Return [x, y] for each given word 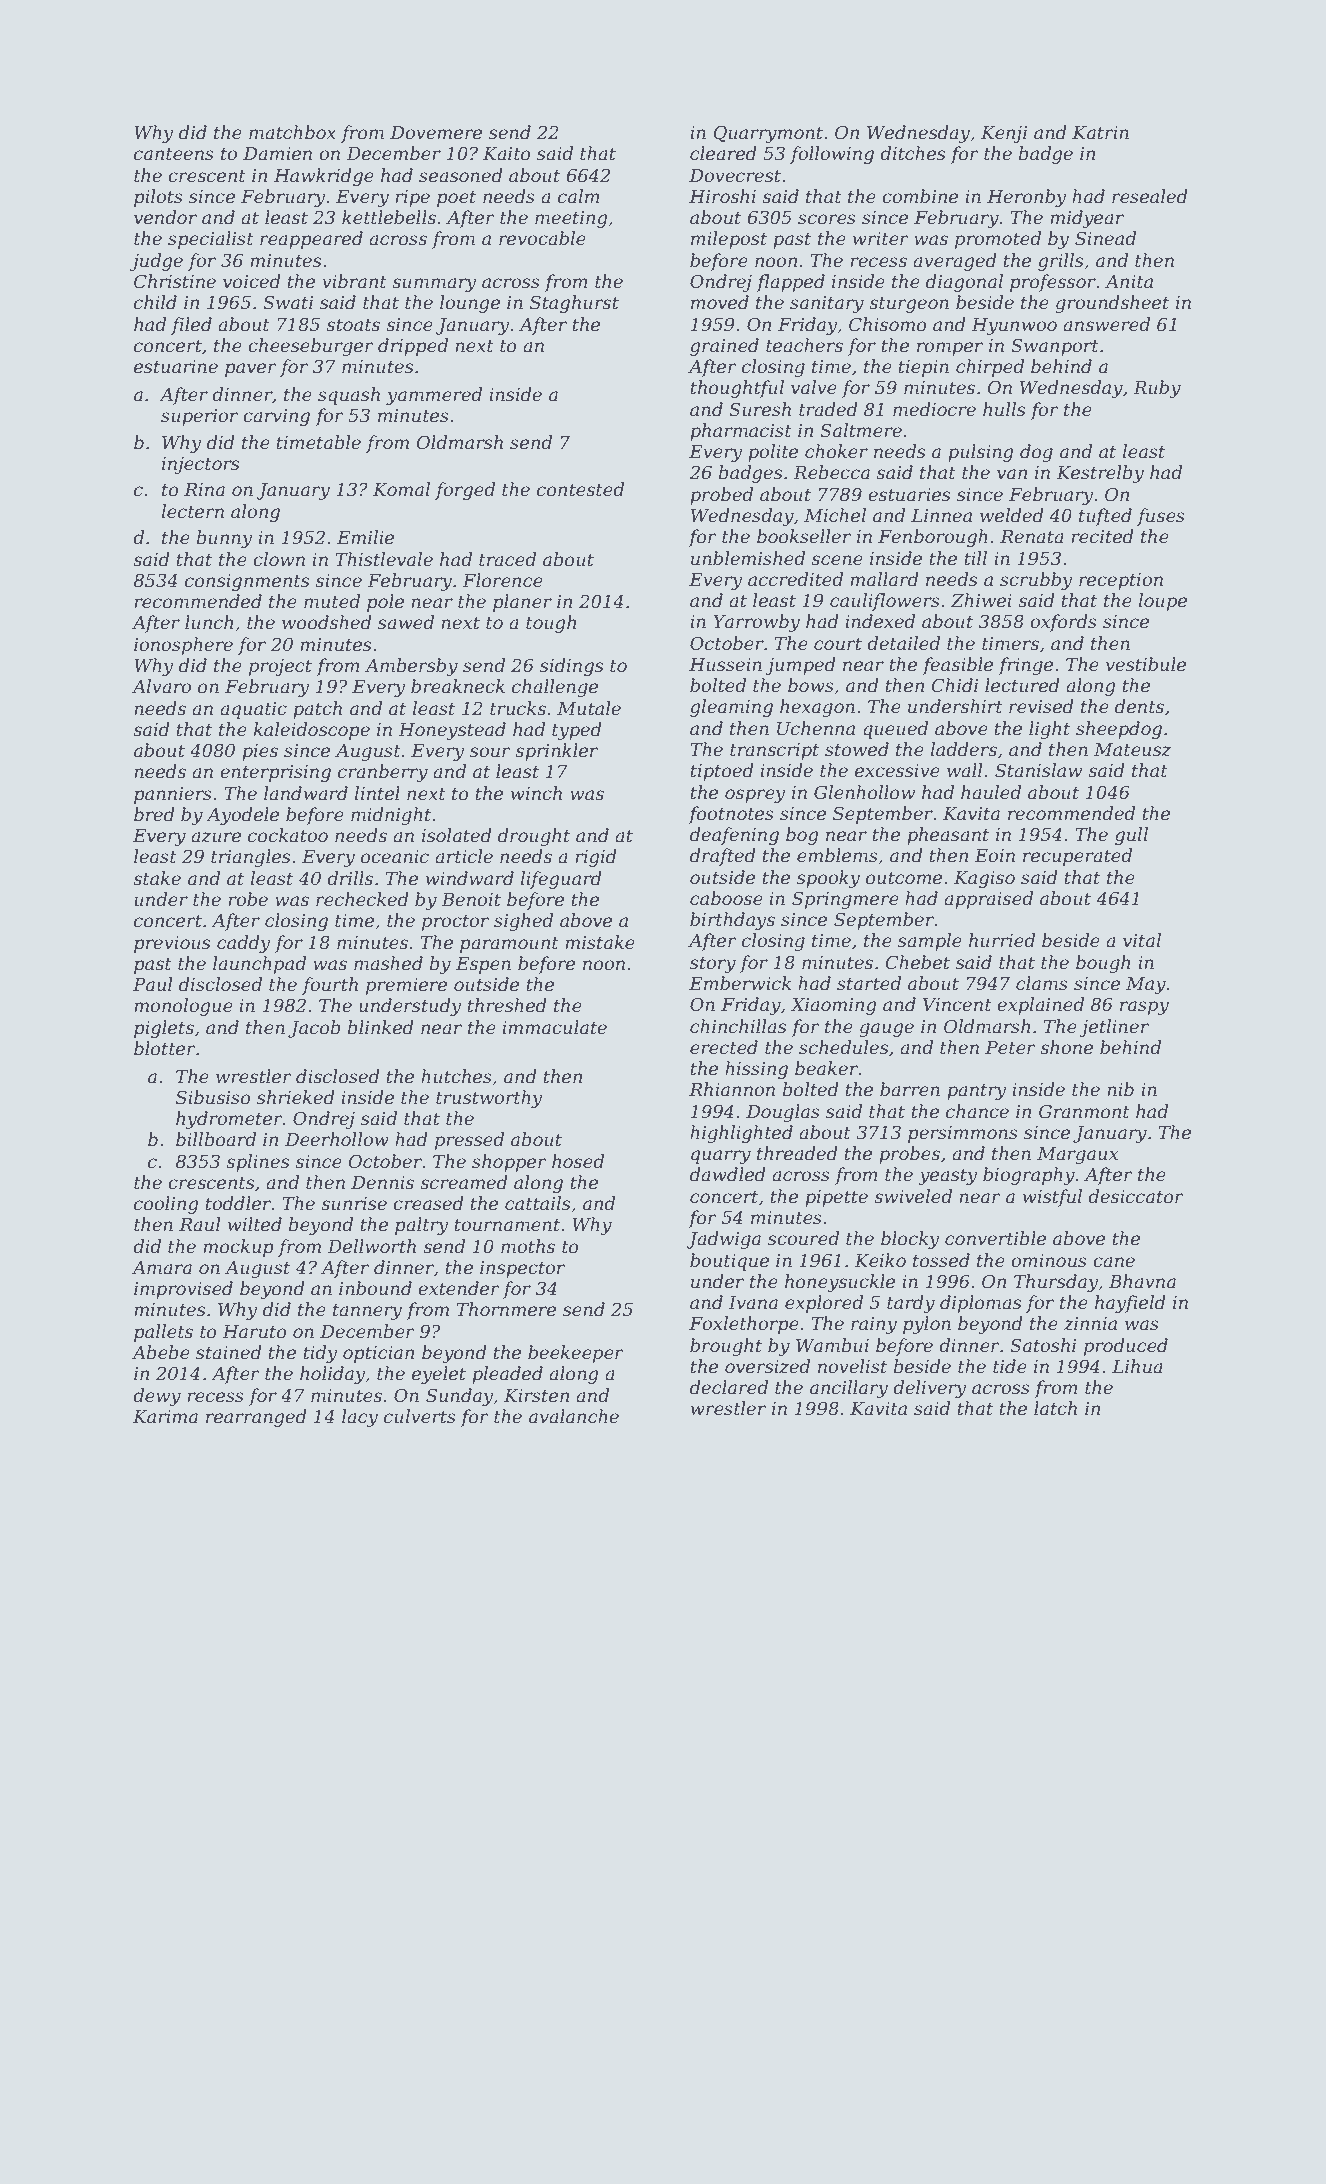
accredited [795, 579]
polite [773, 453]
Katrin [1100, 132]
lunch [209, 622]
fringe [1025, 666]
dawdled [728, 1174]
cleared [723, 153]
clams [1042, 983]
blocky [910, 1240]
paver [251, 370]
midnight [391, 816]
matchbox [292, 132]
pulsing [981, 453]
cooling [166, 1205]
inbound [375, 1288]
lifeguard [561, 880]
